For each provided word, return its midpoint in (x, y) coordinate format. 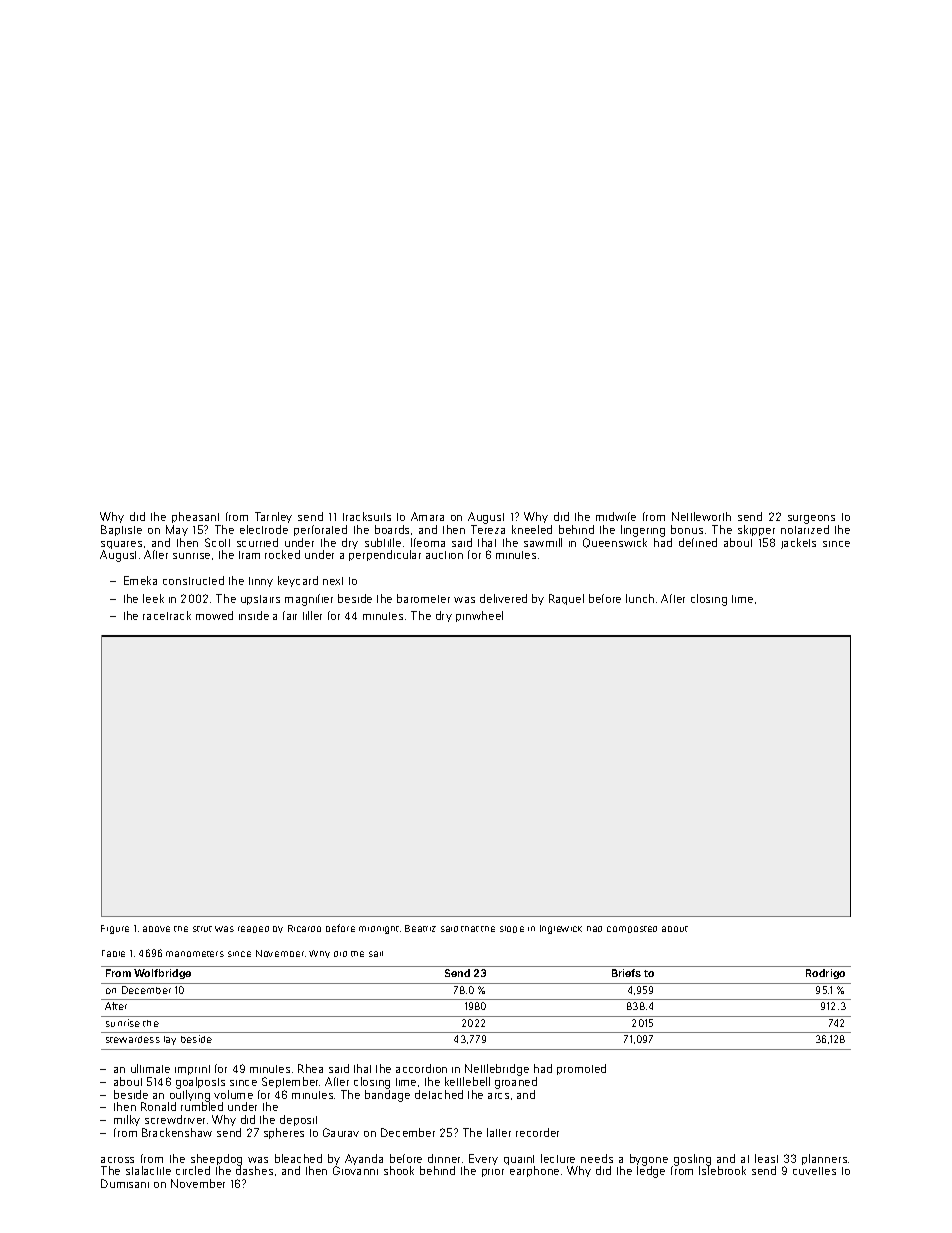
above (156, 929)
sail (376, 954)
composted (632, 929)
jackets (798, 543)
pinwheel (479, 616)
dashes (254, 1171)
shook (399, 1170)
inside (254, 615)
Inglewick (561, 929)
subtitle (383, 542)
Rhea (310, 1068)
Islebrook (722, 1171)
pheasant (195, 517)
